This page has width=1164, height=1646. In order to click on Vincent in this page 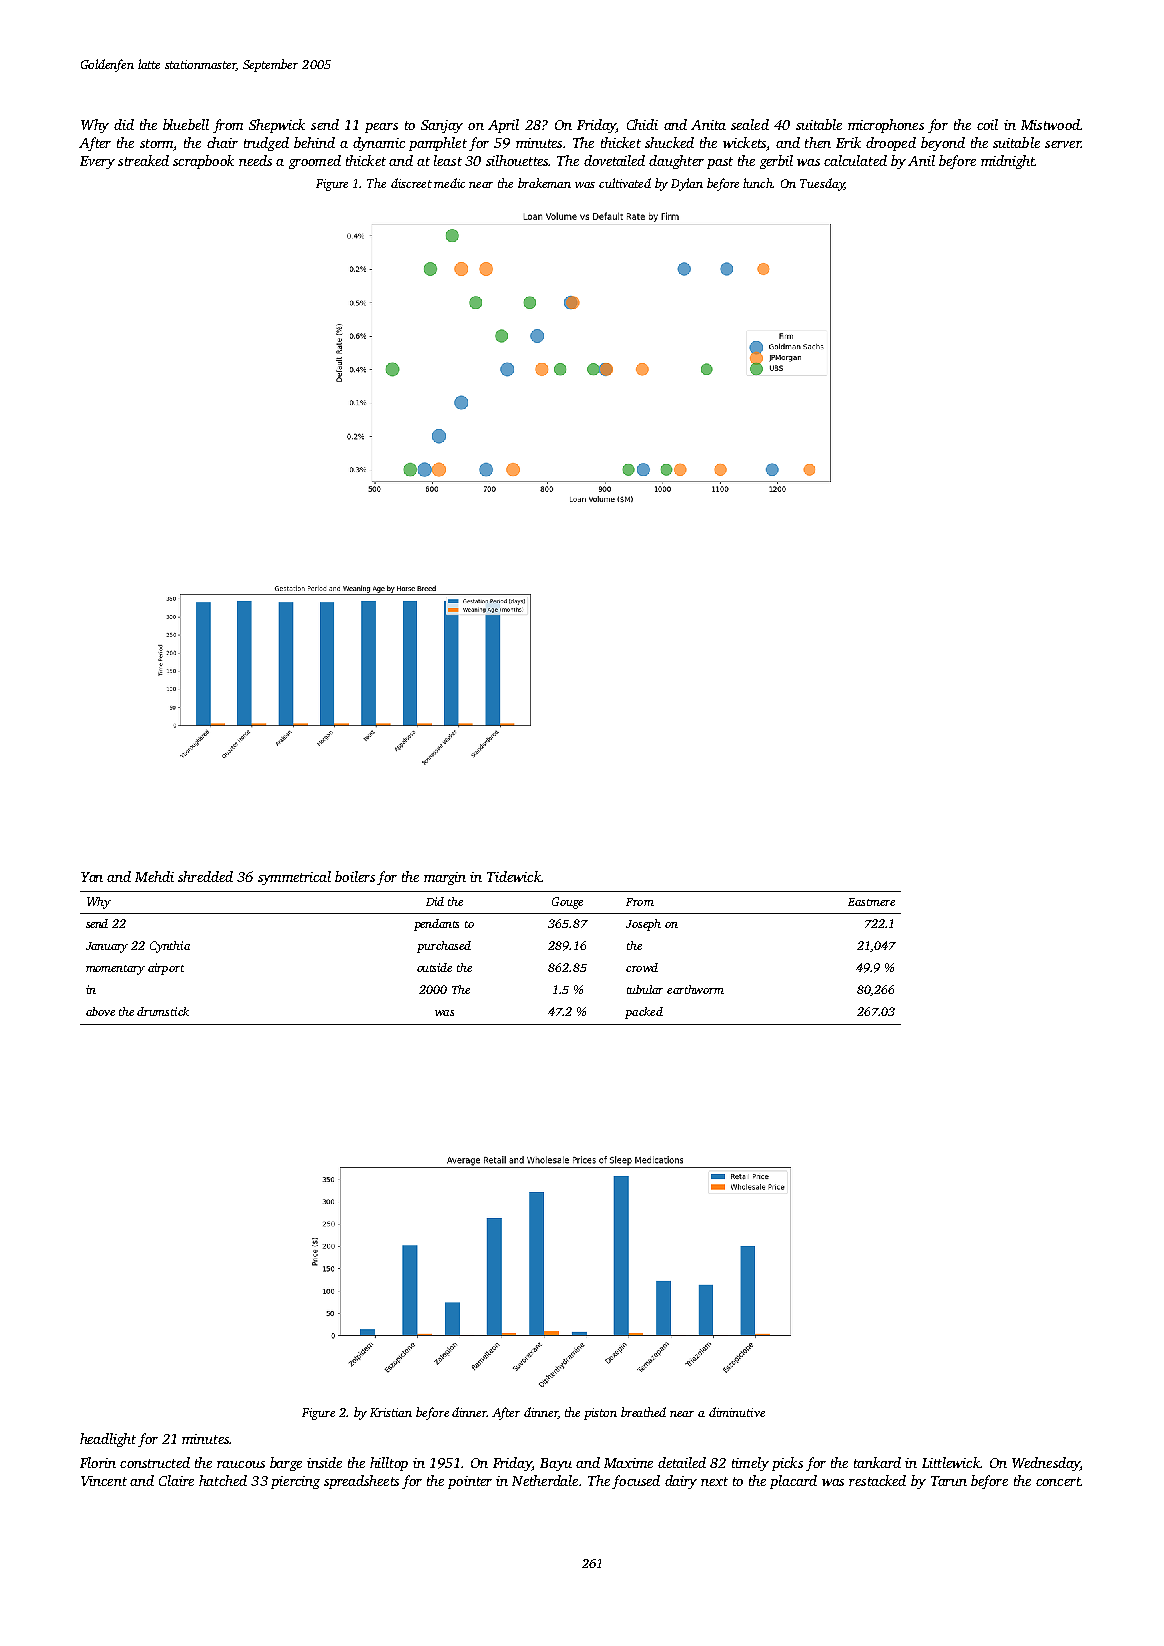, I will do `click(104, 1481)`.
